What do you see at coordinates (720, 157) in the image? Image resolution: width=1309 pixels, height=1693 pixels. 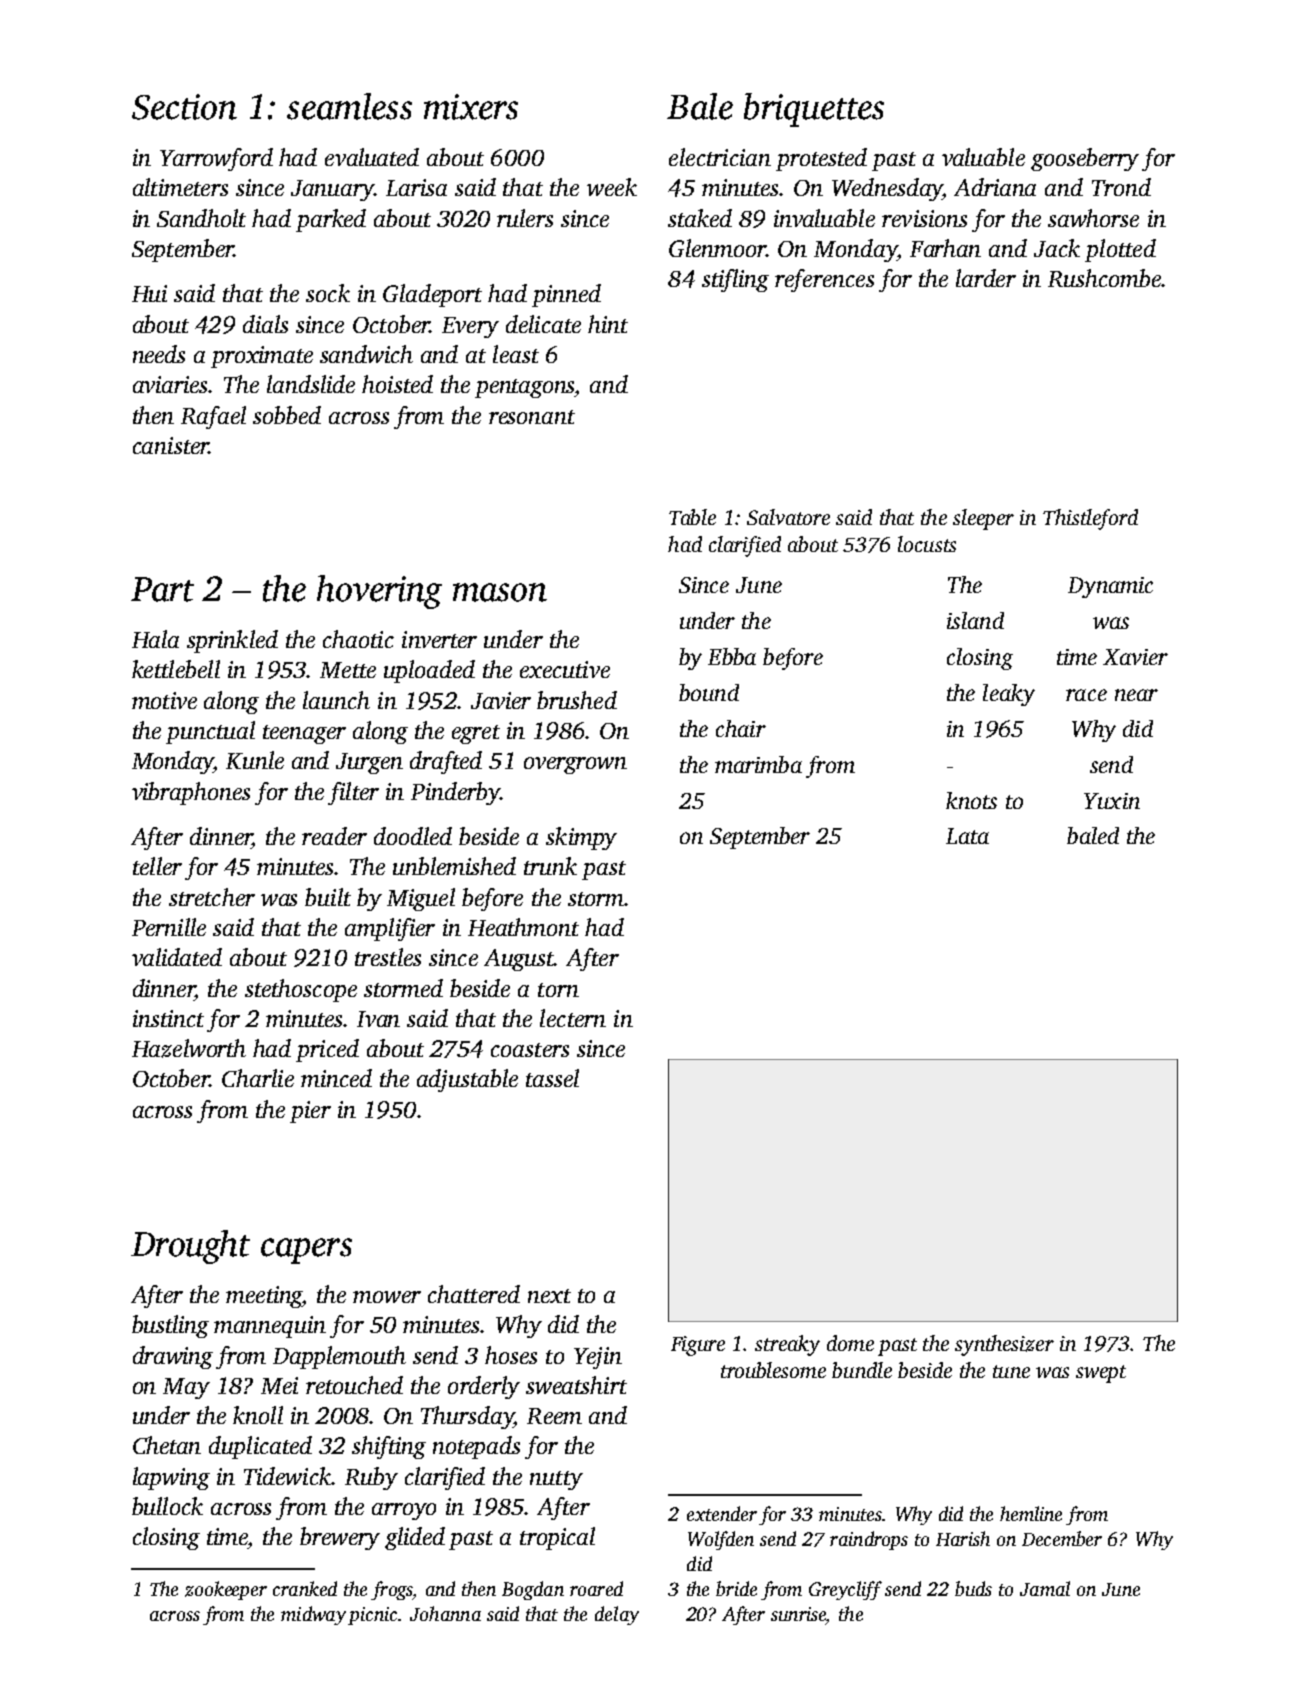 I see `electrician` at bounding box center [720, 157].
